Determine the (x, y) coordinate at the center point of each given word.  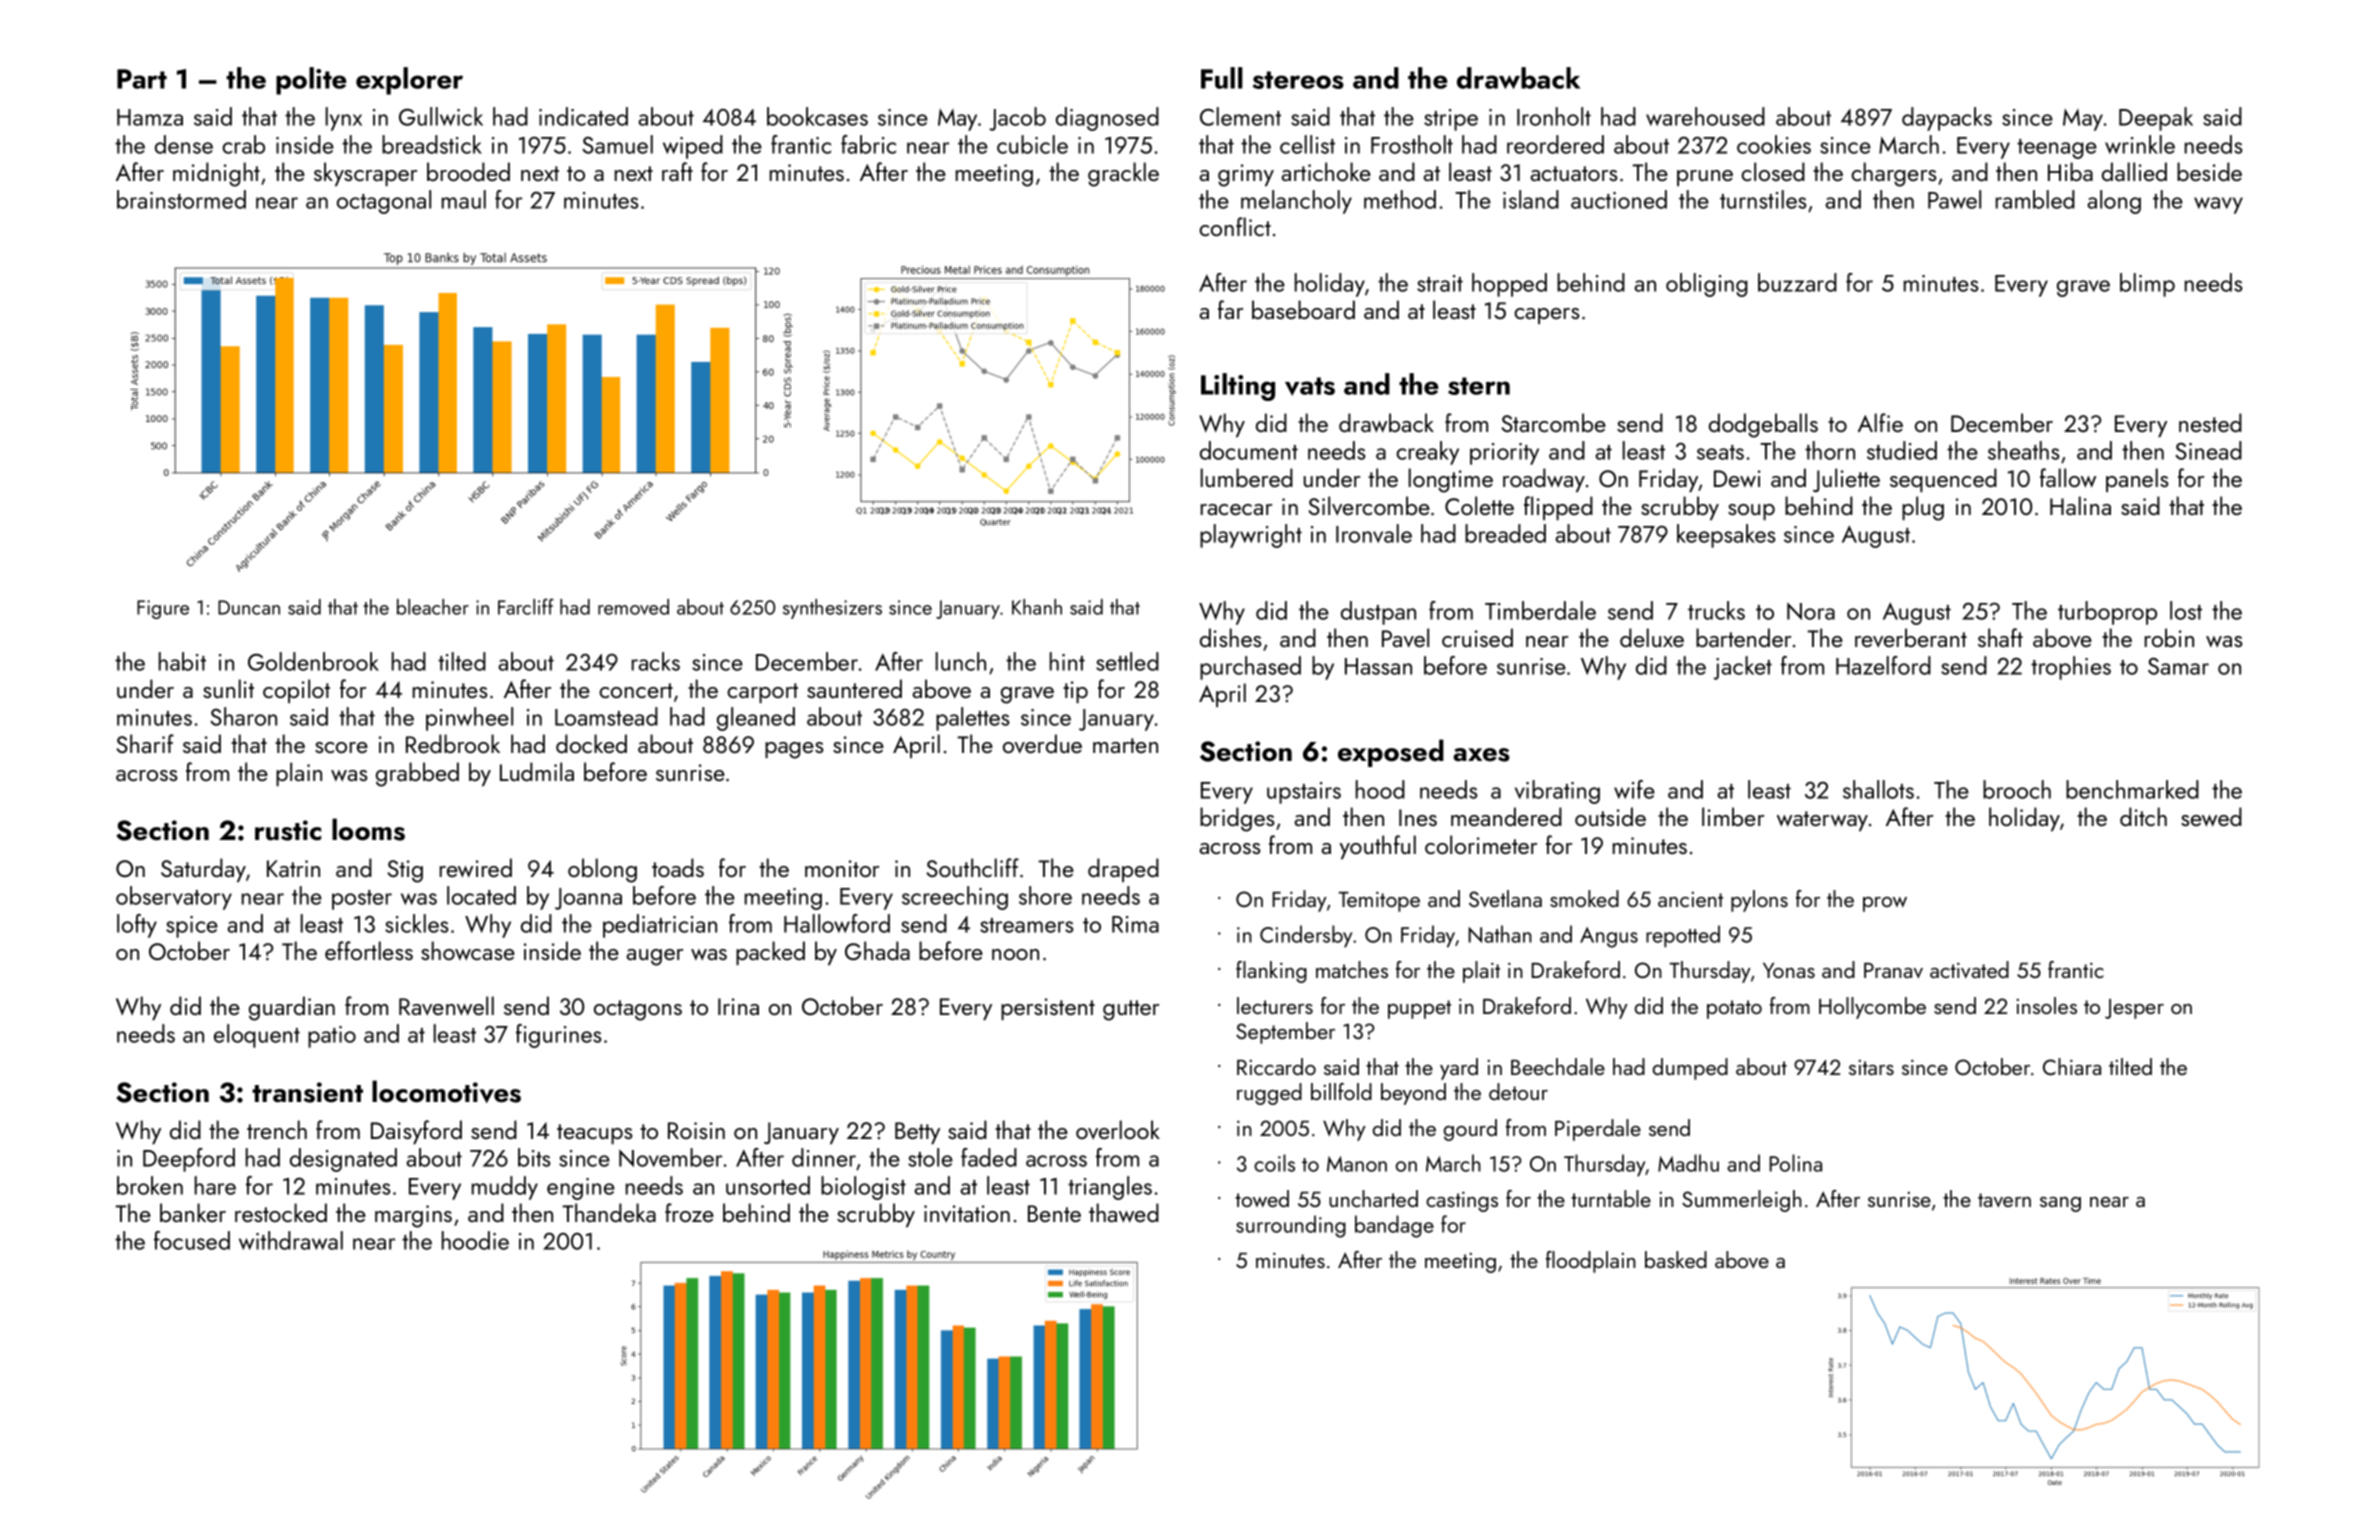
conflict (1235, 226)
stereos (1298, 80)
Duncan (249, 607)
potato (1734, 1009)
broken (150, 1185)
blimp (2147, 285)
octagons (638, 1010)
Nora (1811, 611)
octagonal (384, 202)
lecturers (1275, 1005)
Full (1222, 78)
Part (142, 79)
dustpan (1378, 613)
